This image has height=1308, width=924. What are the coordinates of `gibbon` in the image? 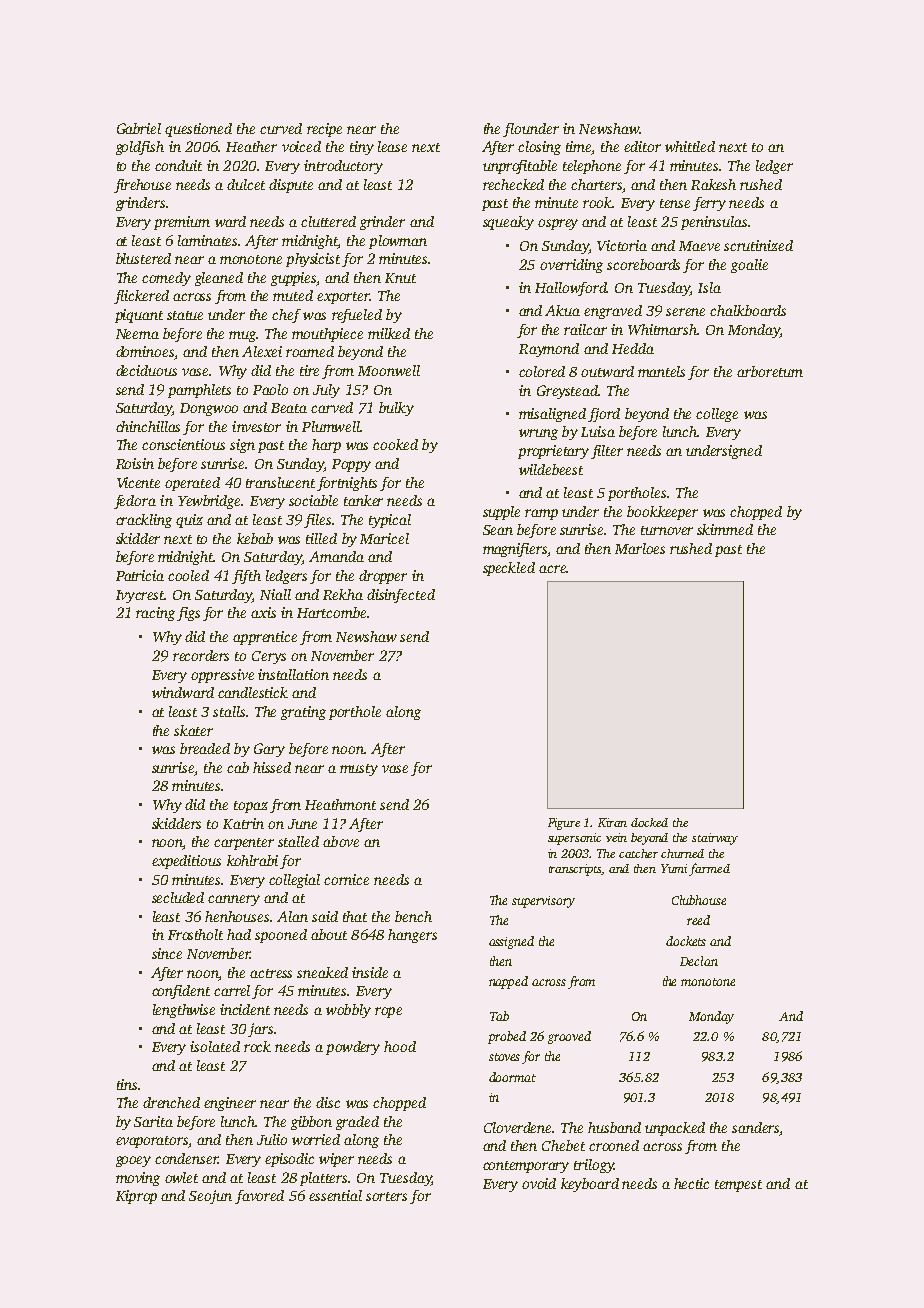 It's located at (311, 1123).
